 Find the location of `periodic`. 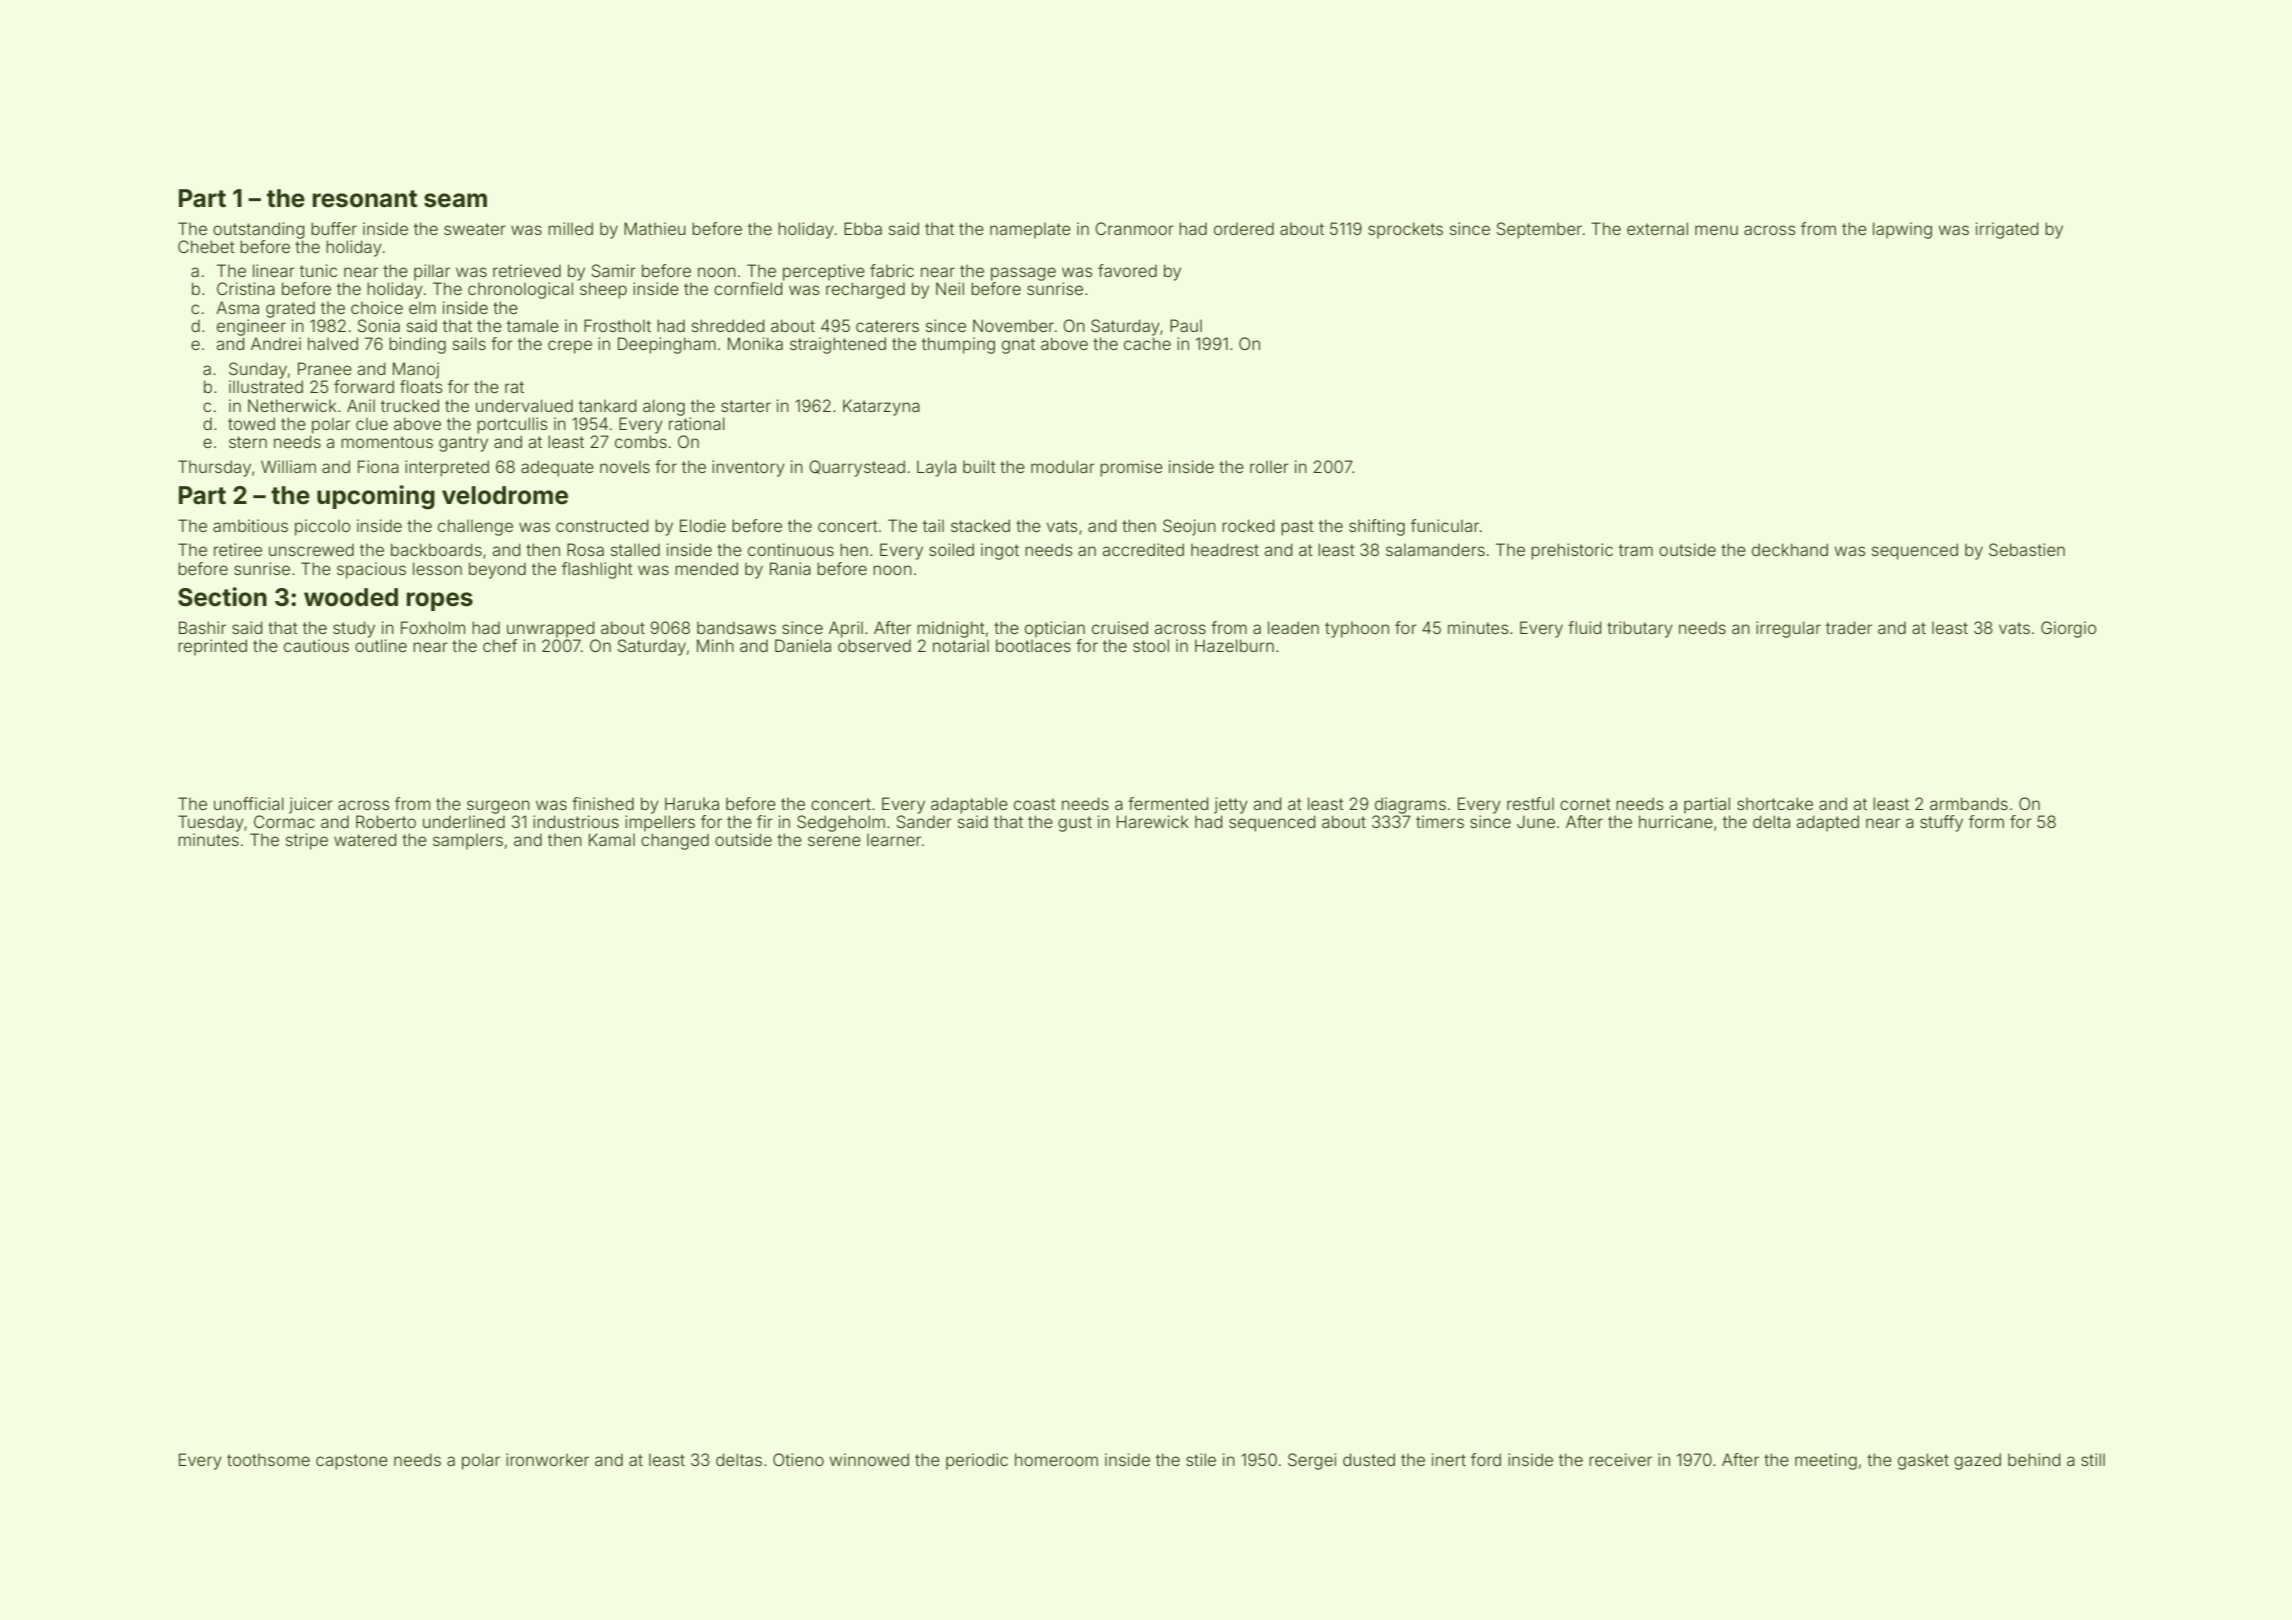

periodic is located at coordinates (977, 1461).
